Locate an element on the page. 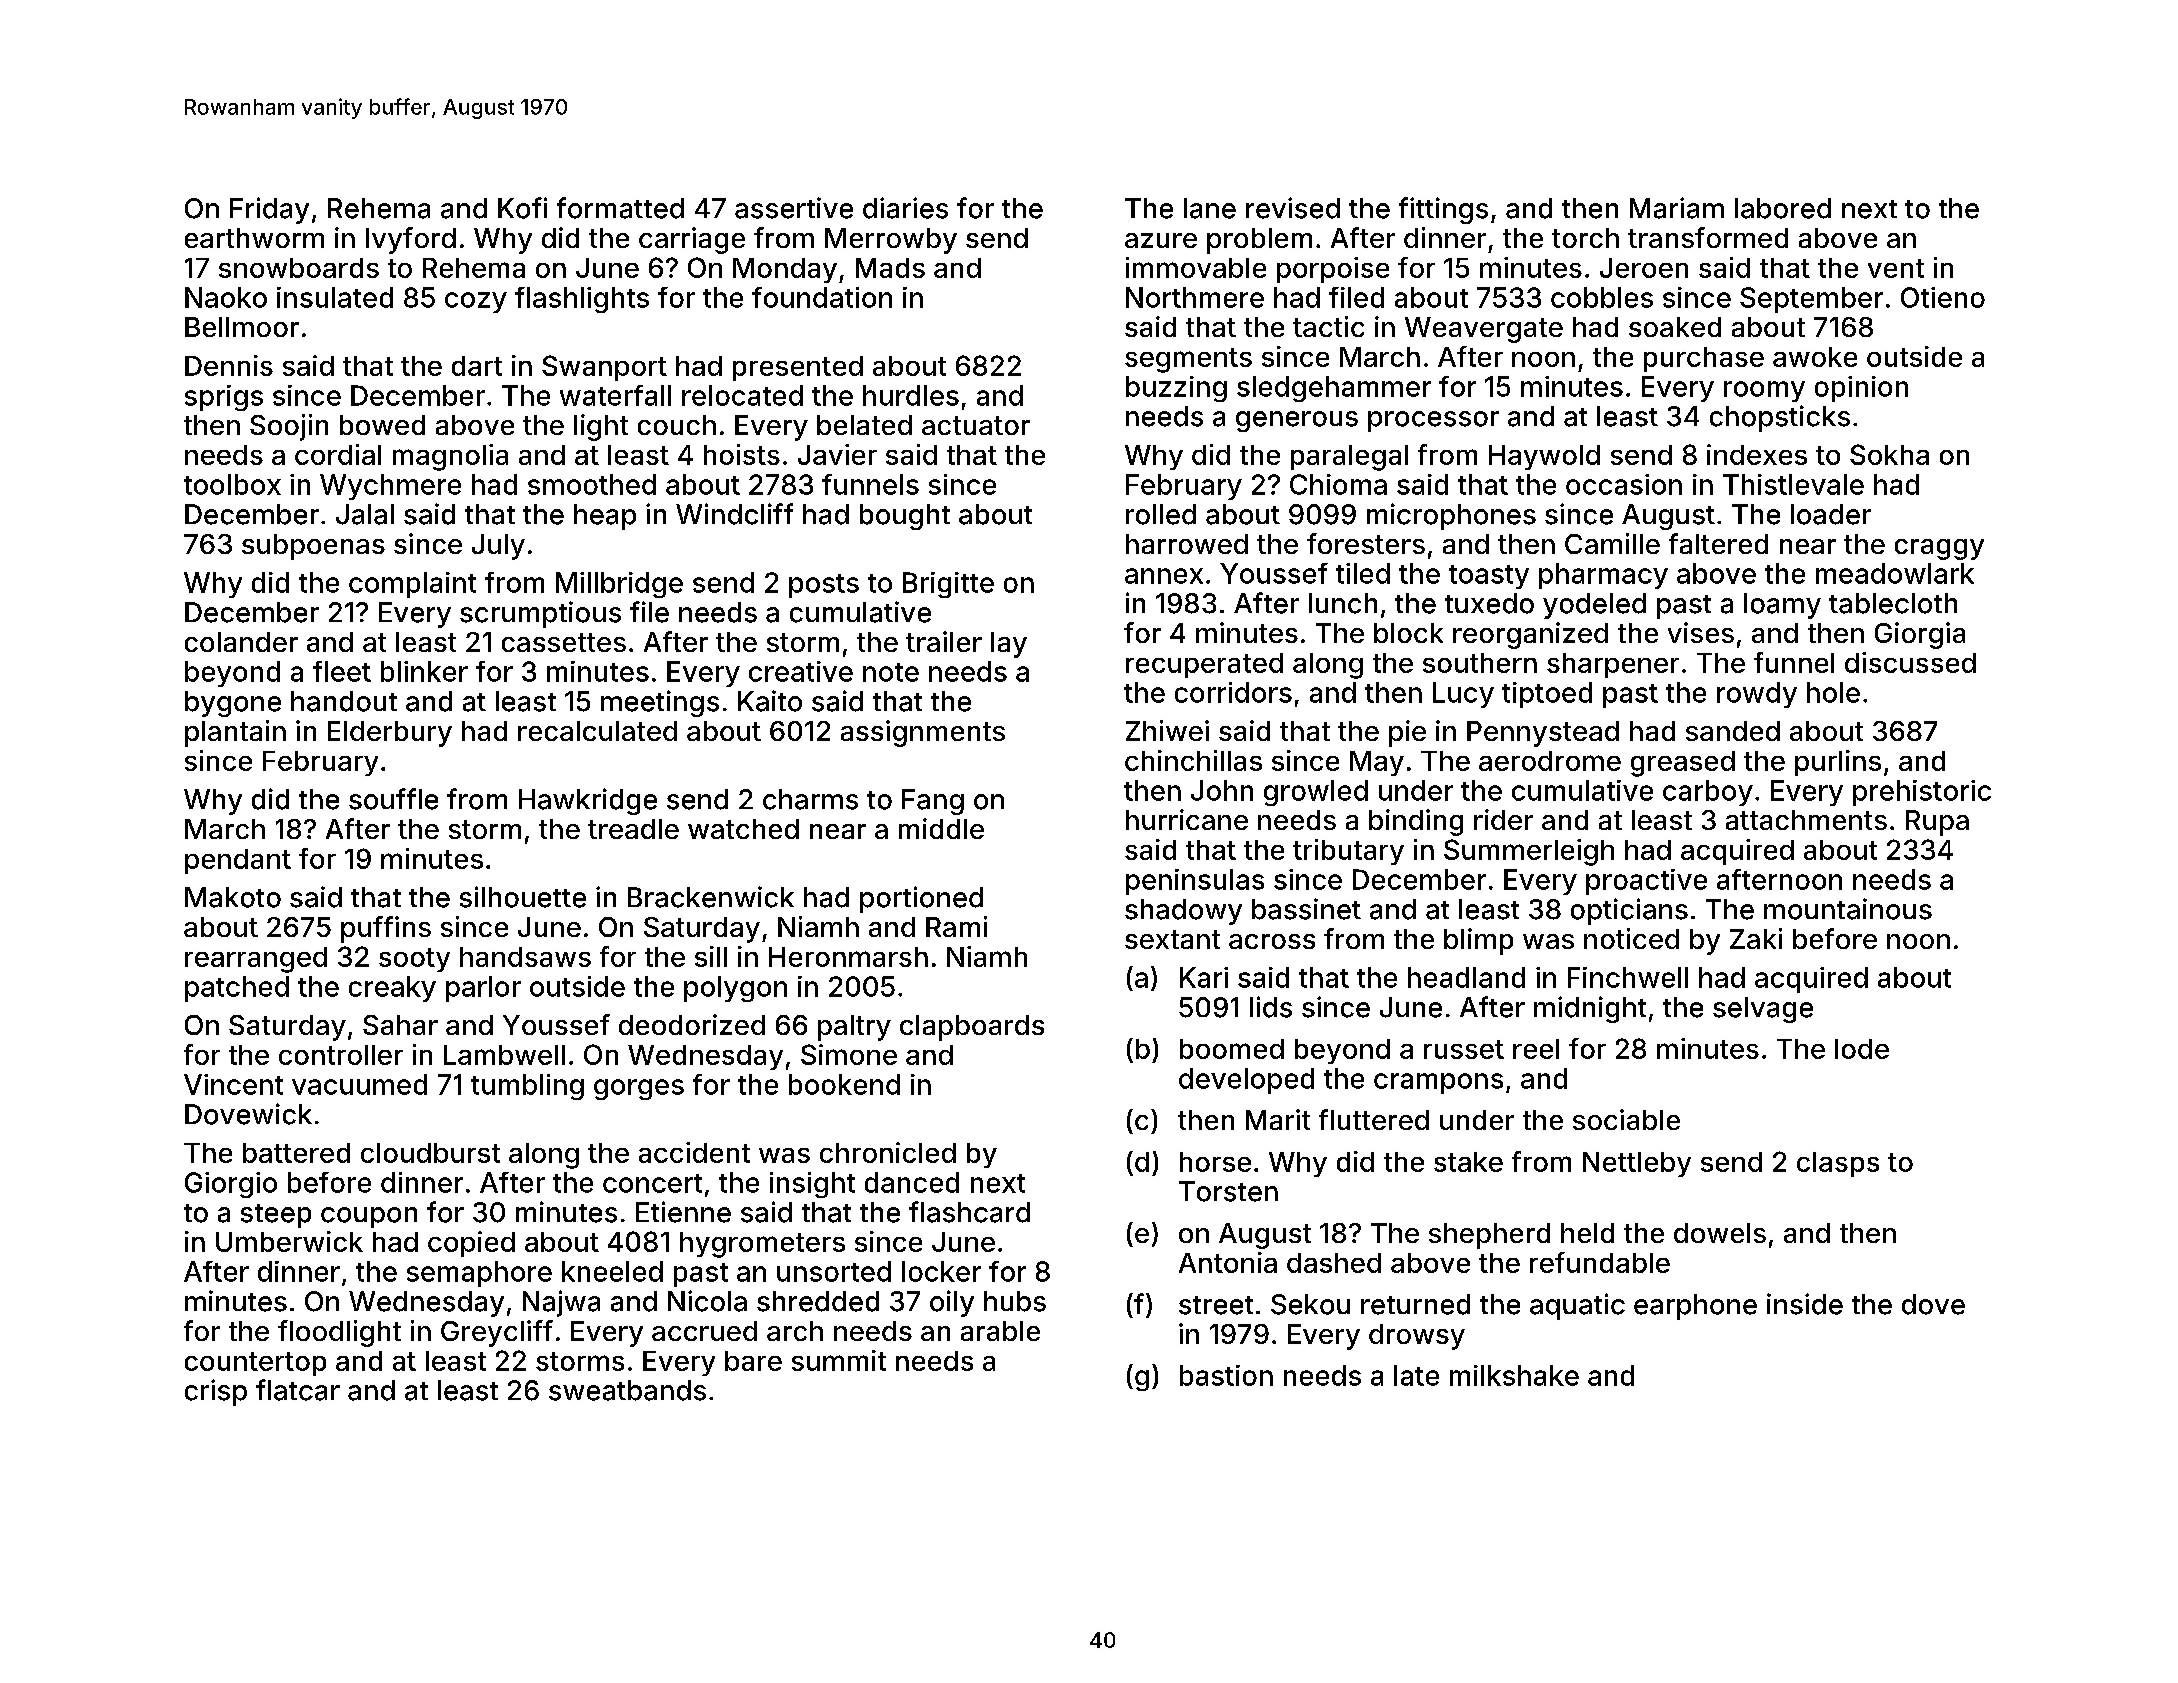  Greycliff is located at coordinates (497, 1333).
